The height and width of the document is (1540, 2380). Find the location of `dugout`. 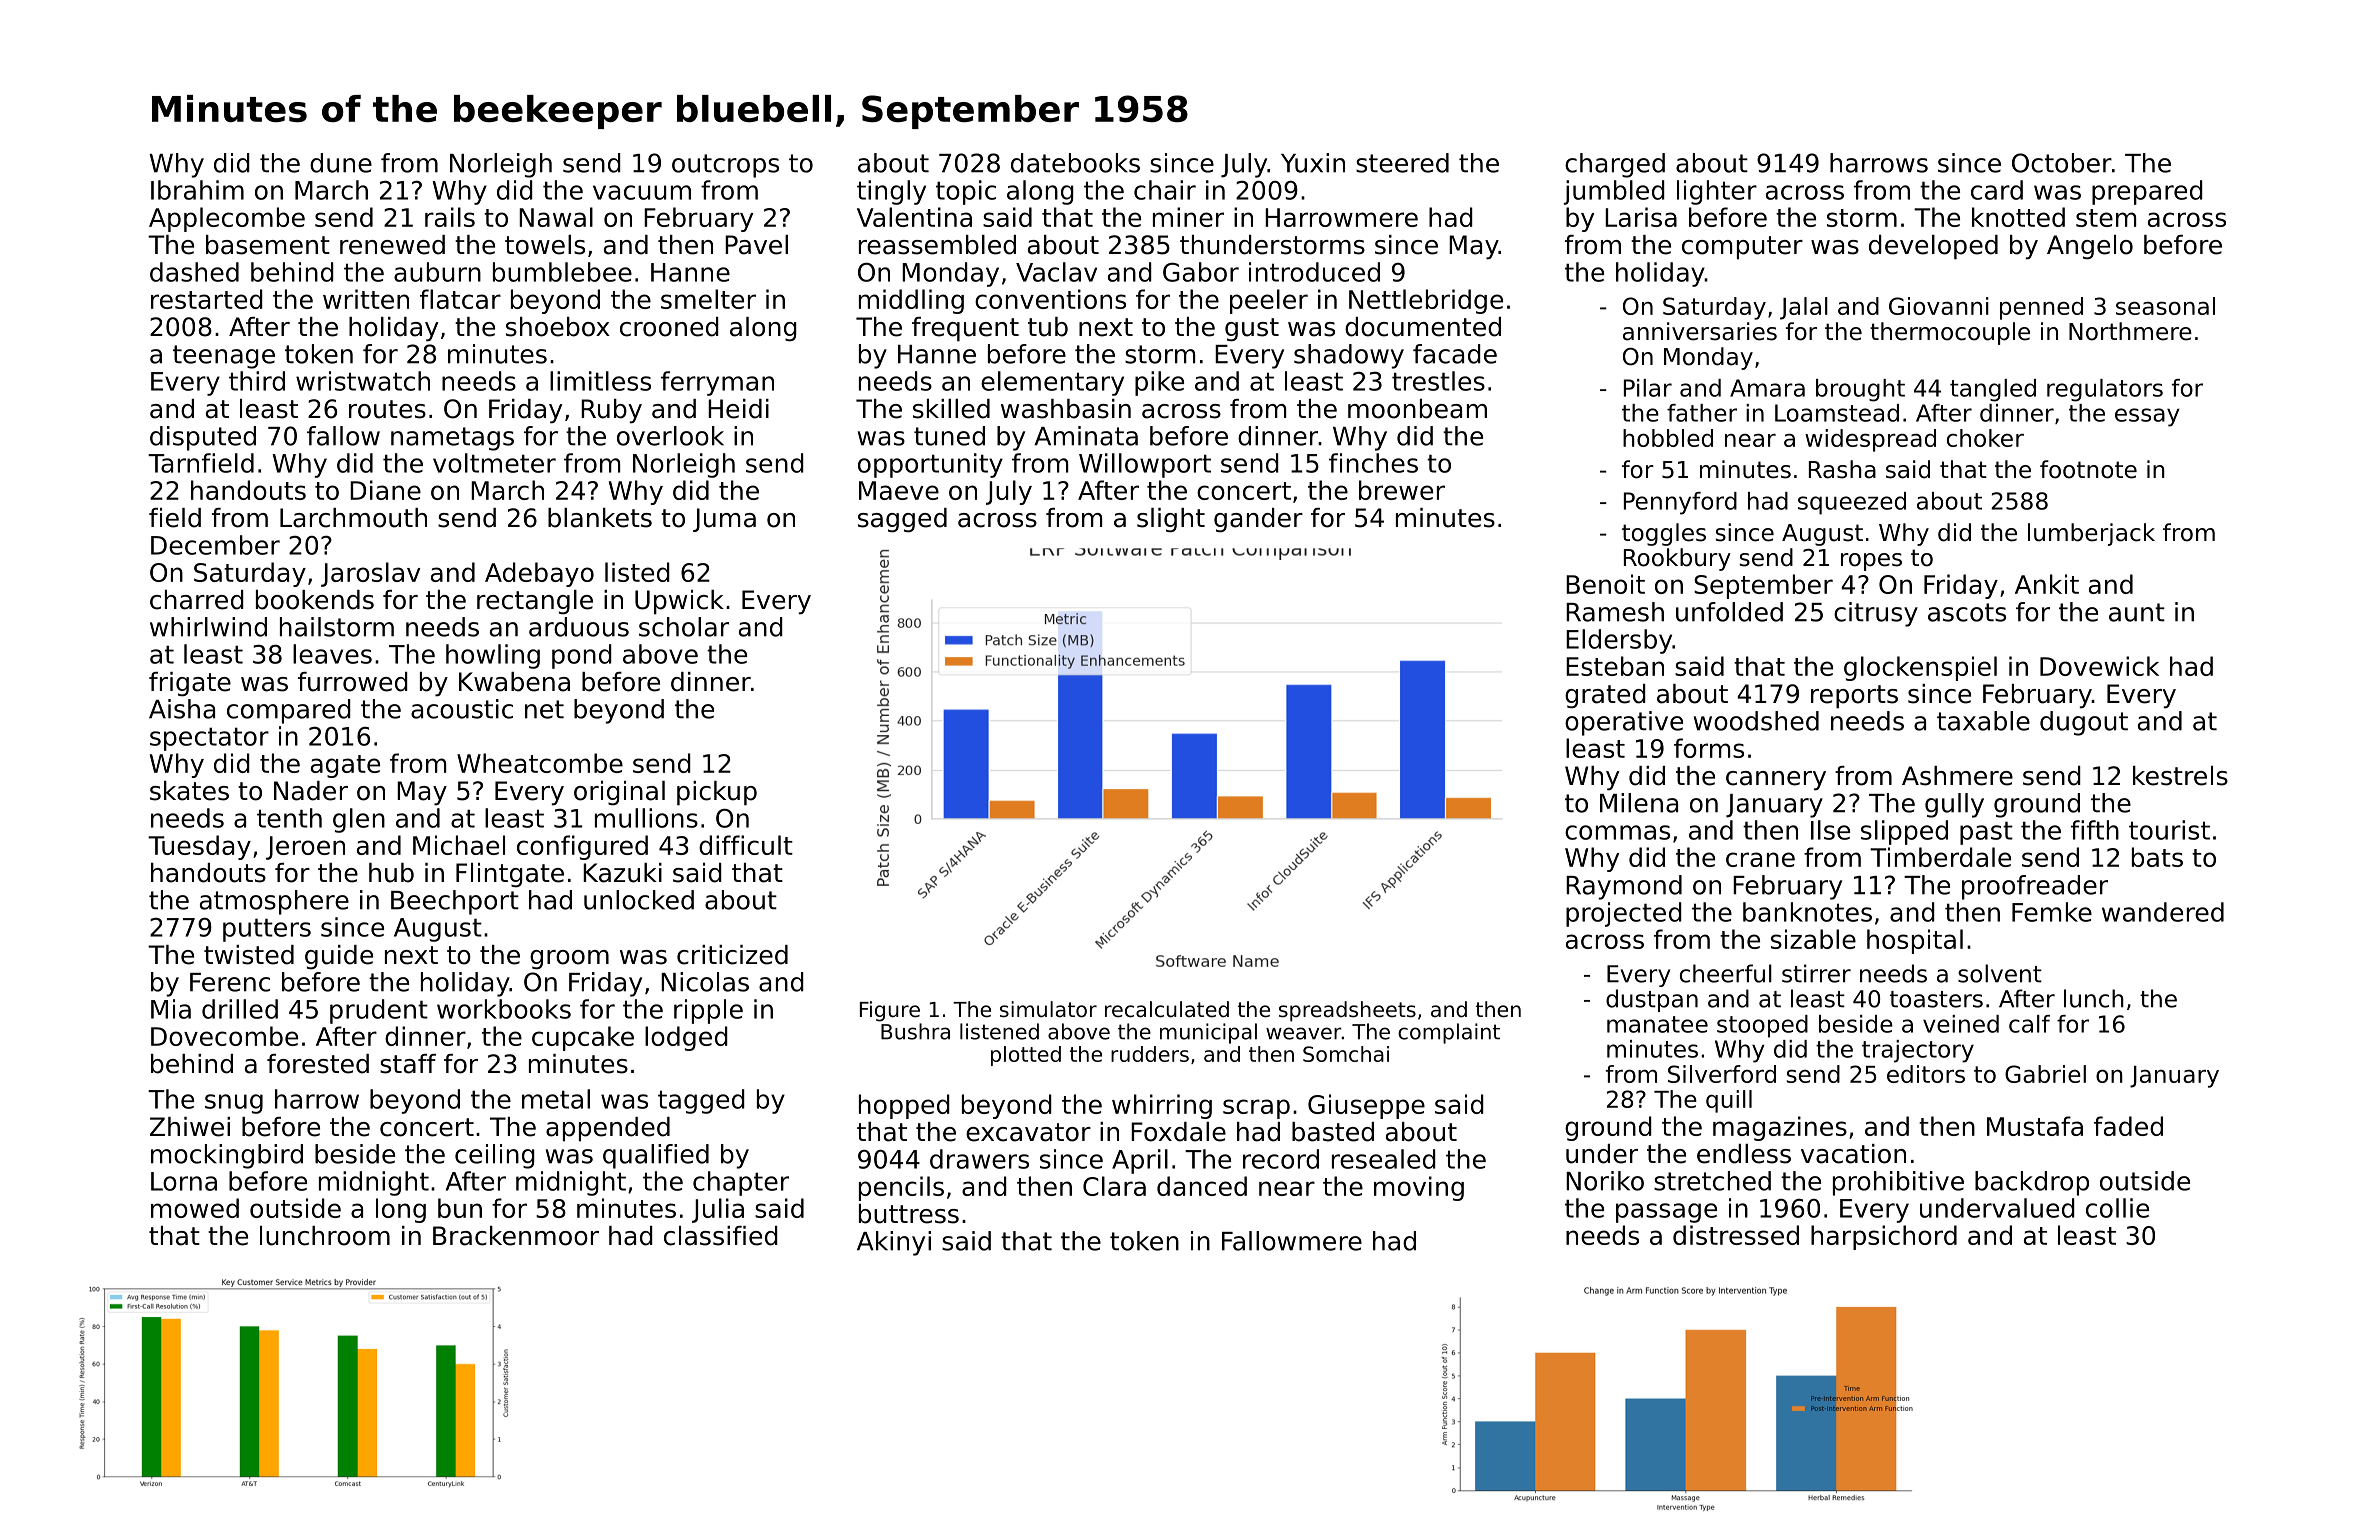

dugout is located at coordinates (2084, 723).
